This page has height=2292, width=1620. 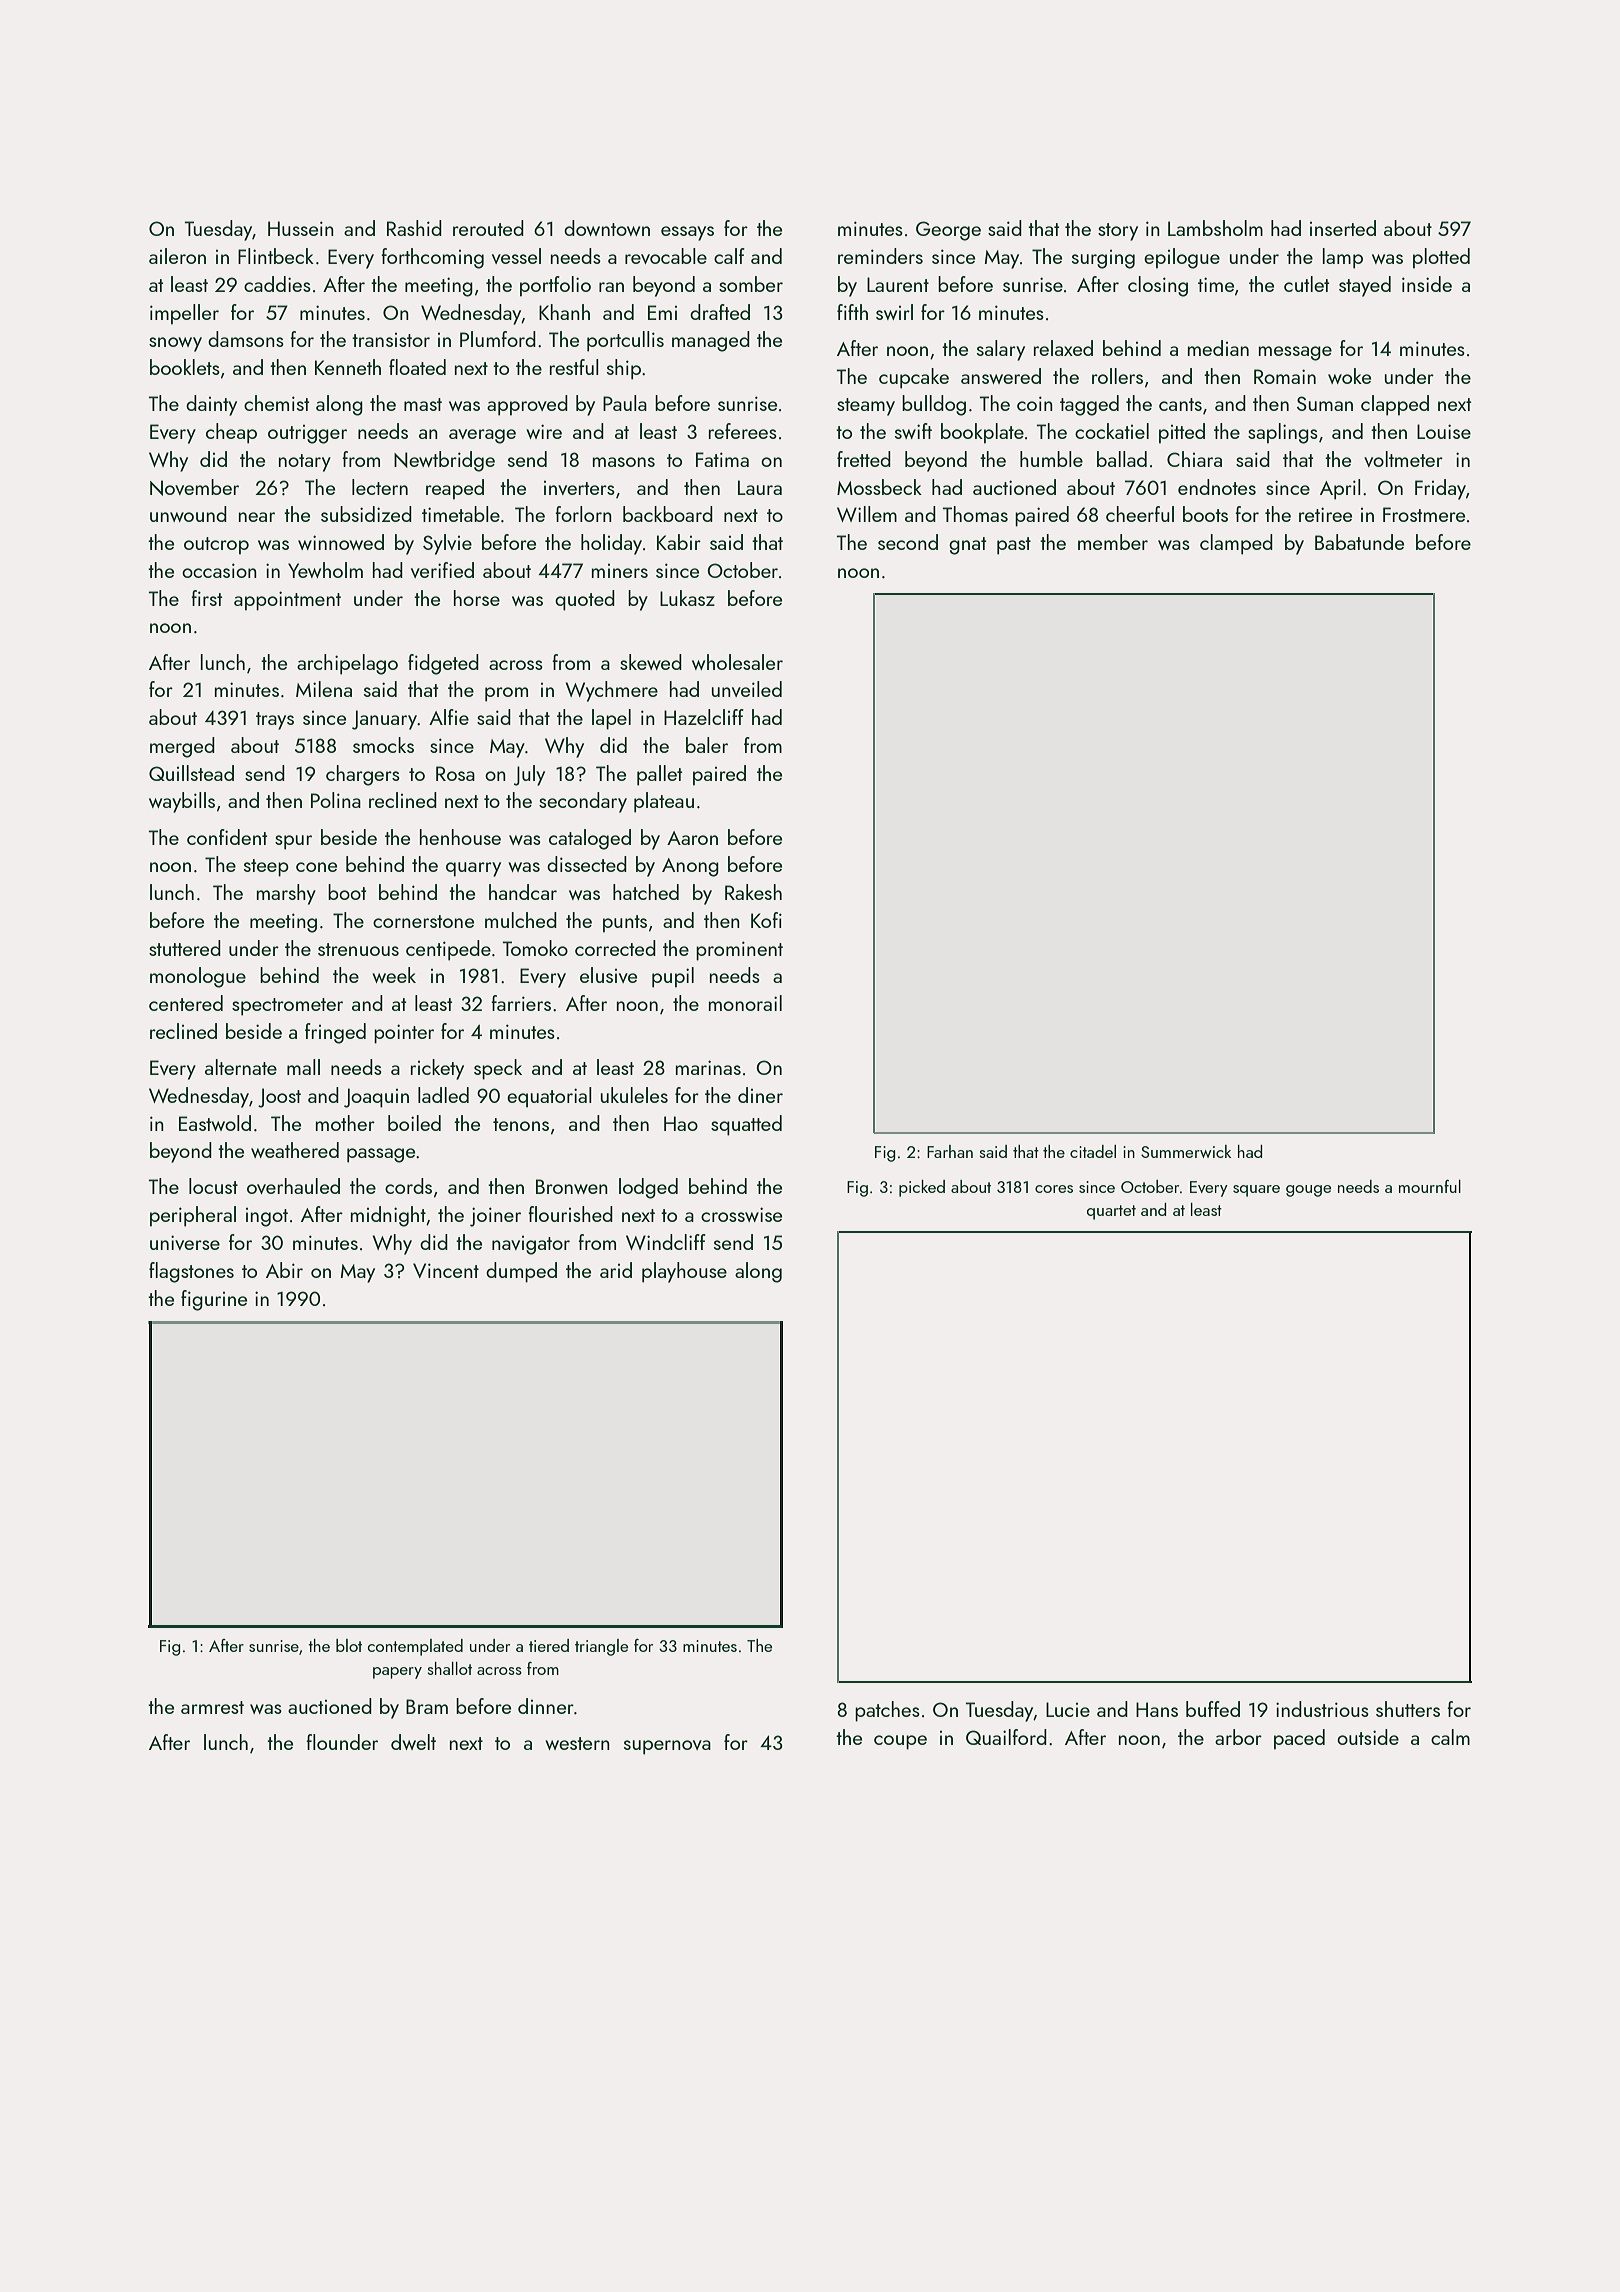 I want to click on Chiara, so click(x=1194, y=459).
